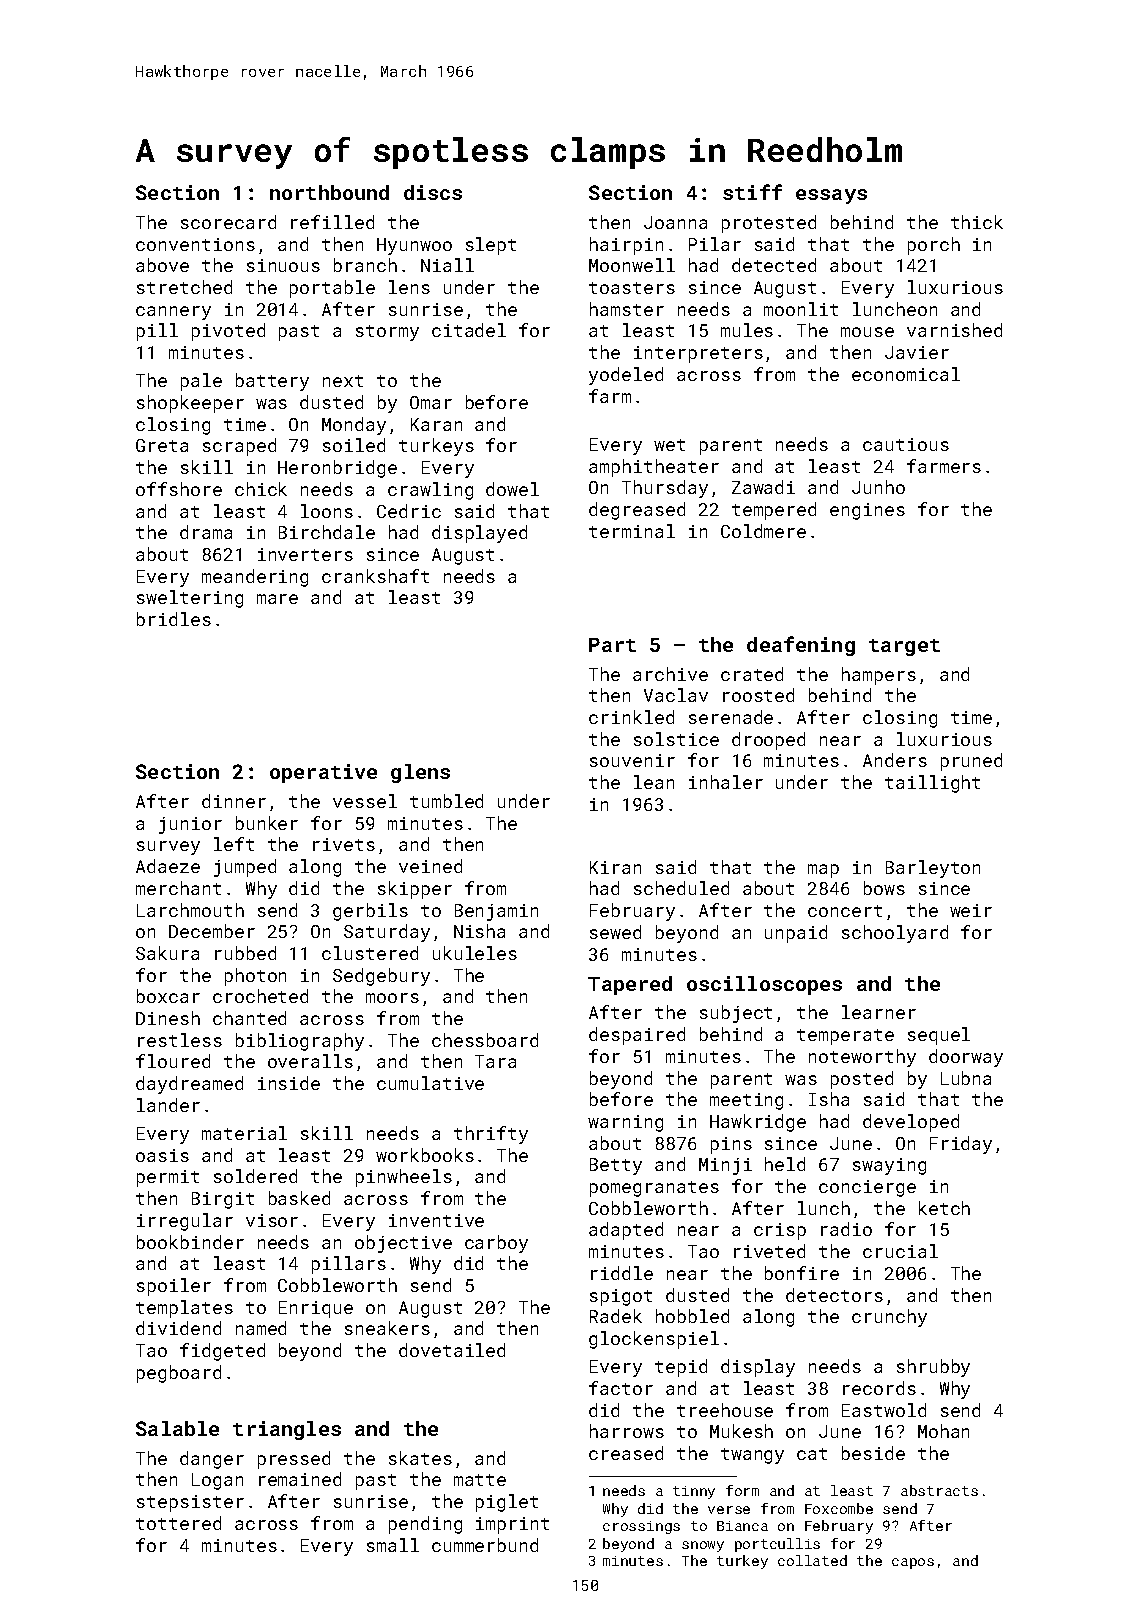 Image resolution: width=1143 pixels, height=1616 pixels. What do you see at coordinates (495, 1061) in the screenshot?
I see `Tara` at bounding box center [495, 1061].
